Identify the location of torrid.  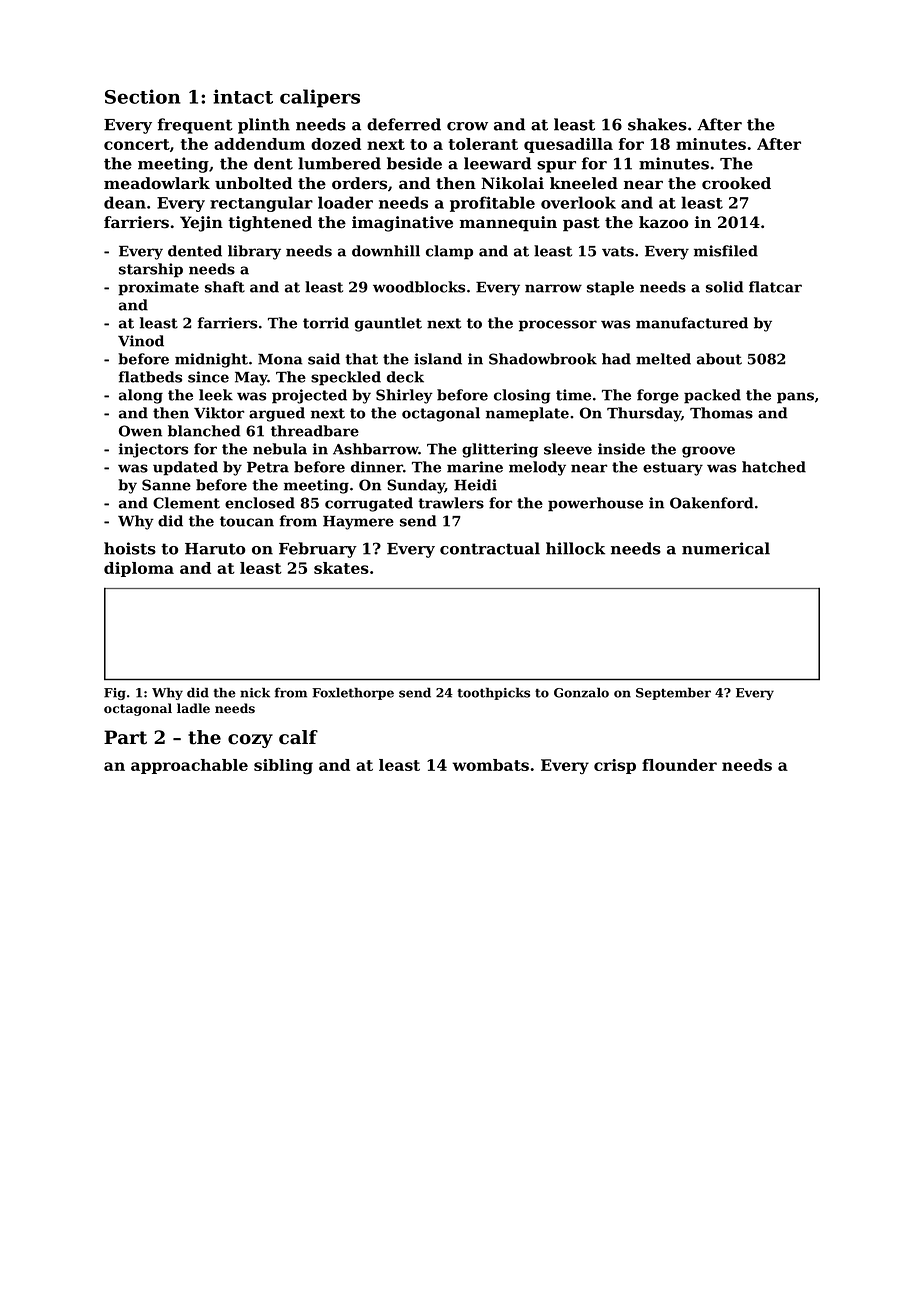
(326, 323).
